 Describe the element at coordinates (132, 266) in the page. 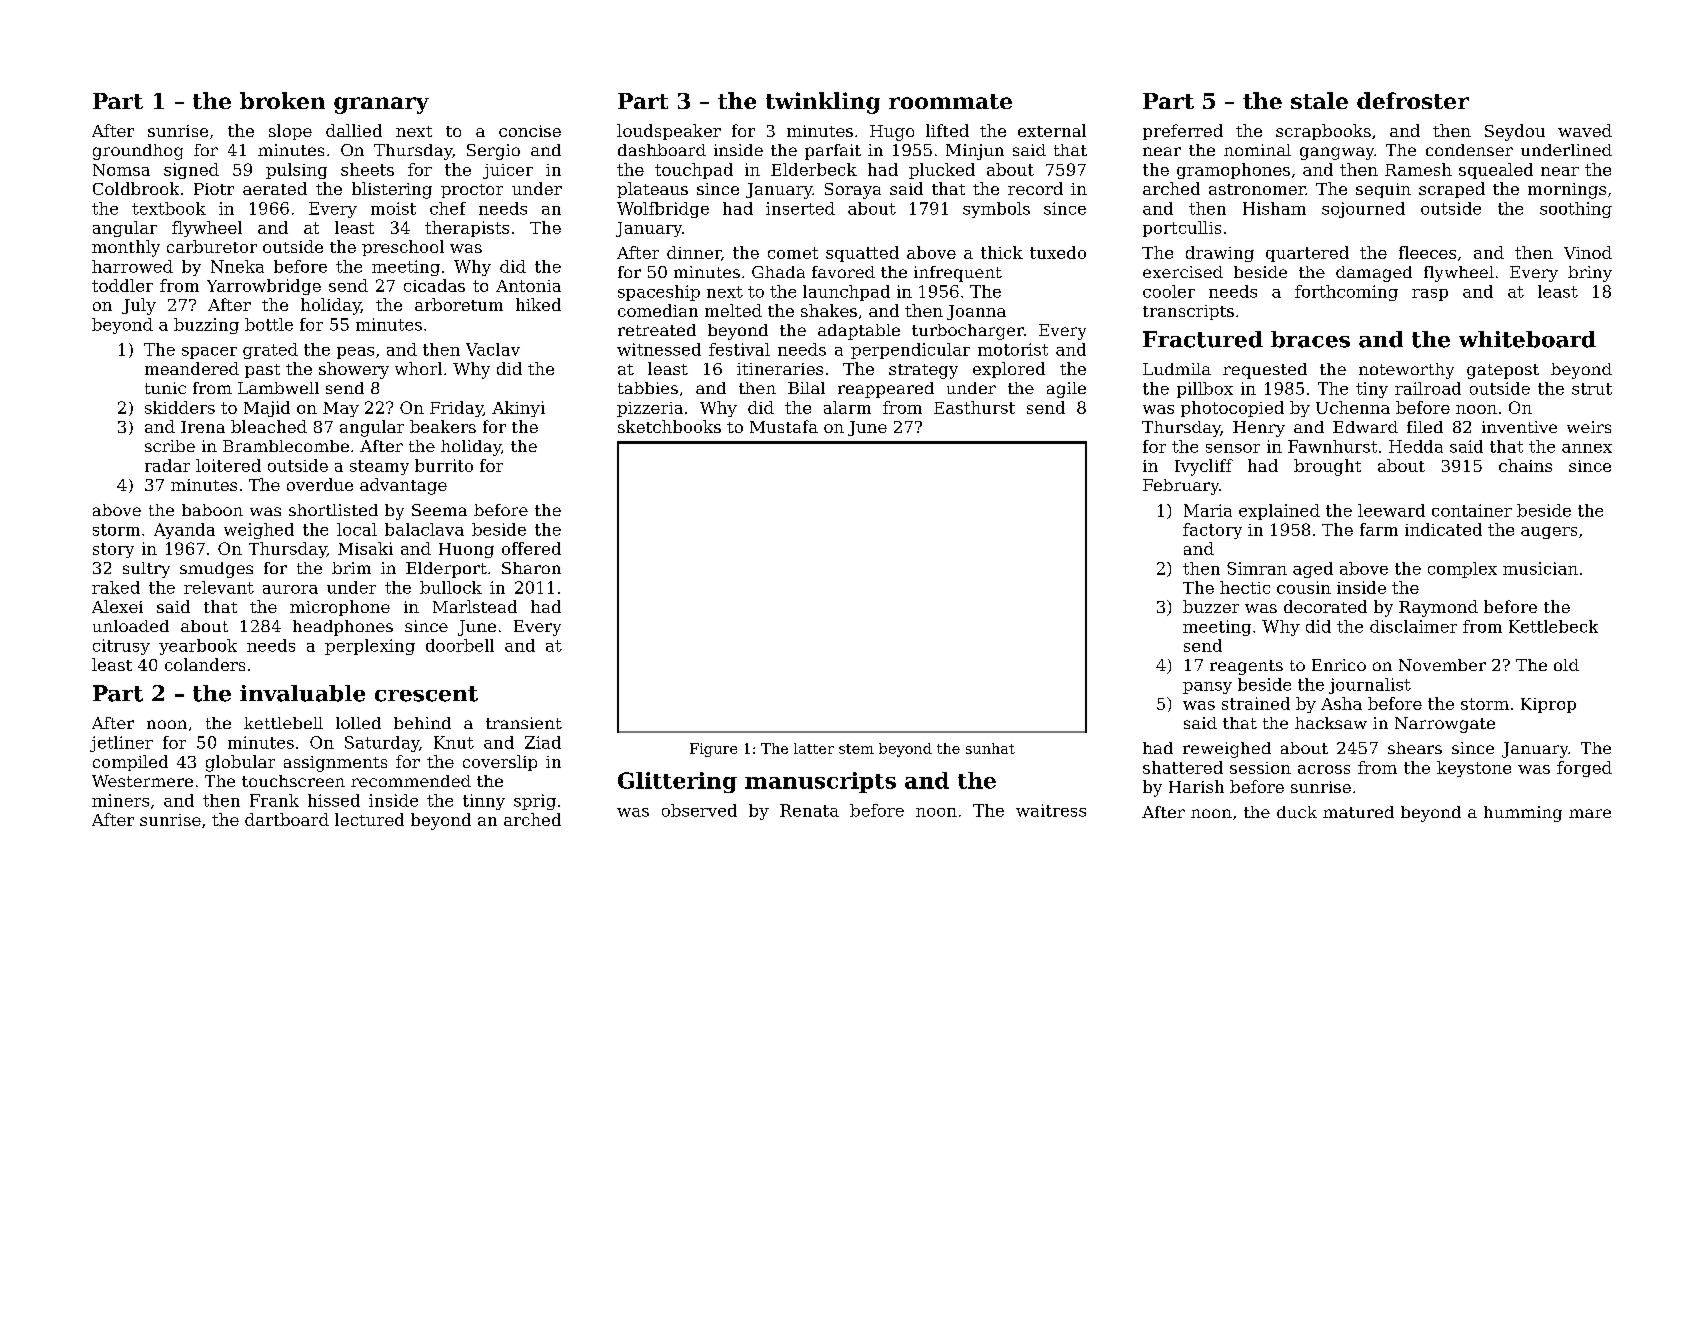

I see `harrowed` at that location.
